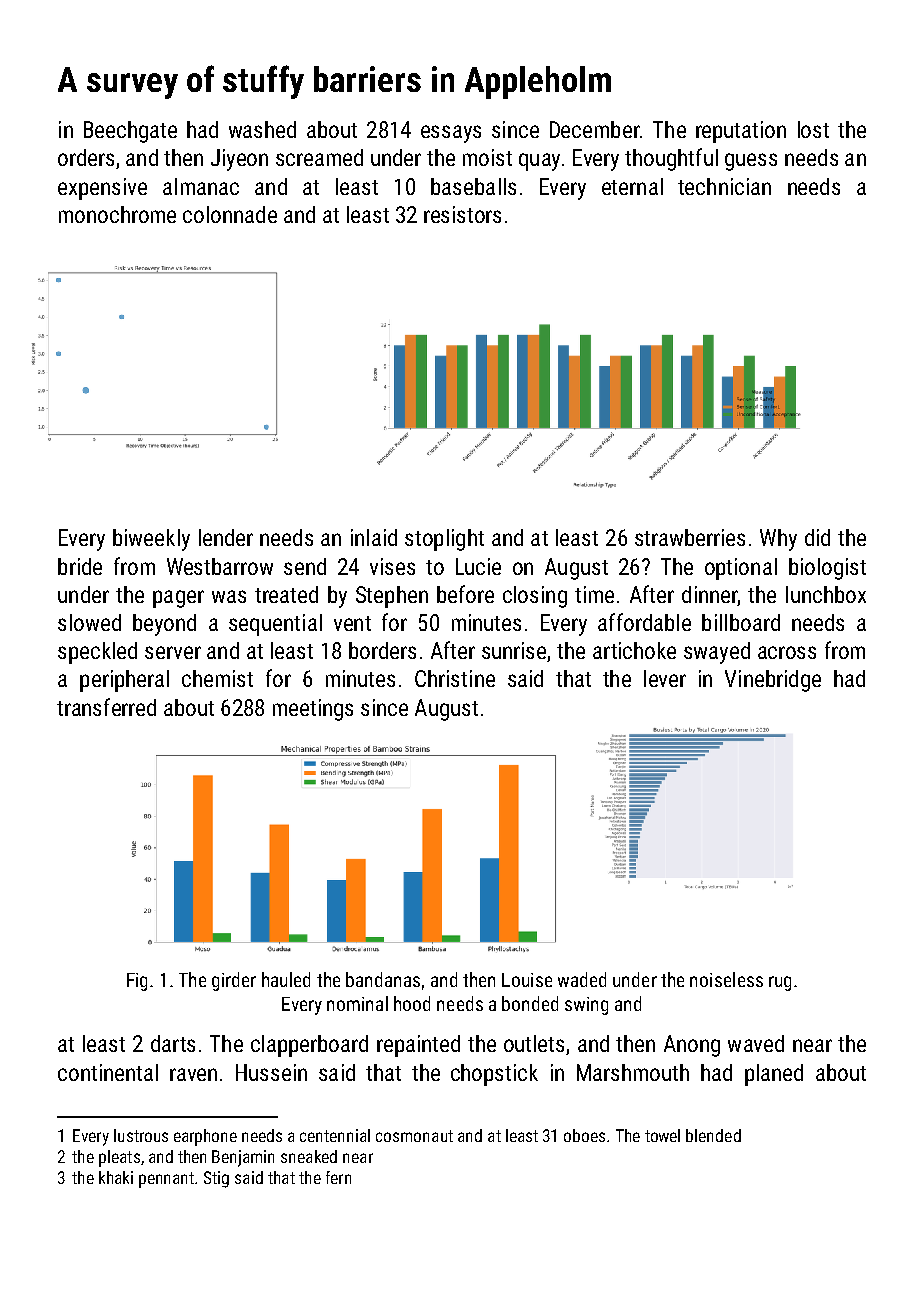 The image size is (924, 1311). I want to click on Jiyeon, so click(239, 160).
